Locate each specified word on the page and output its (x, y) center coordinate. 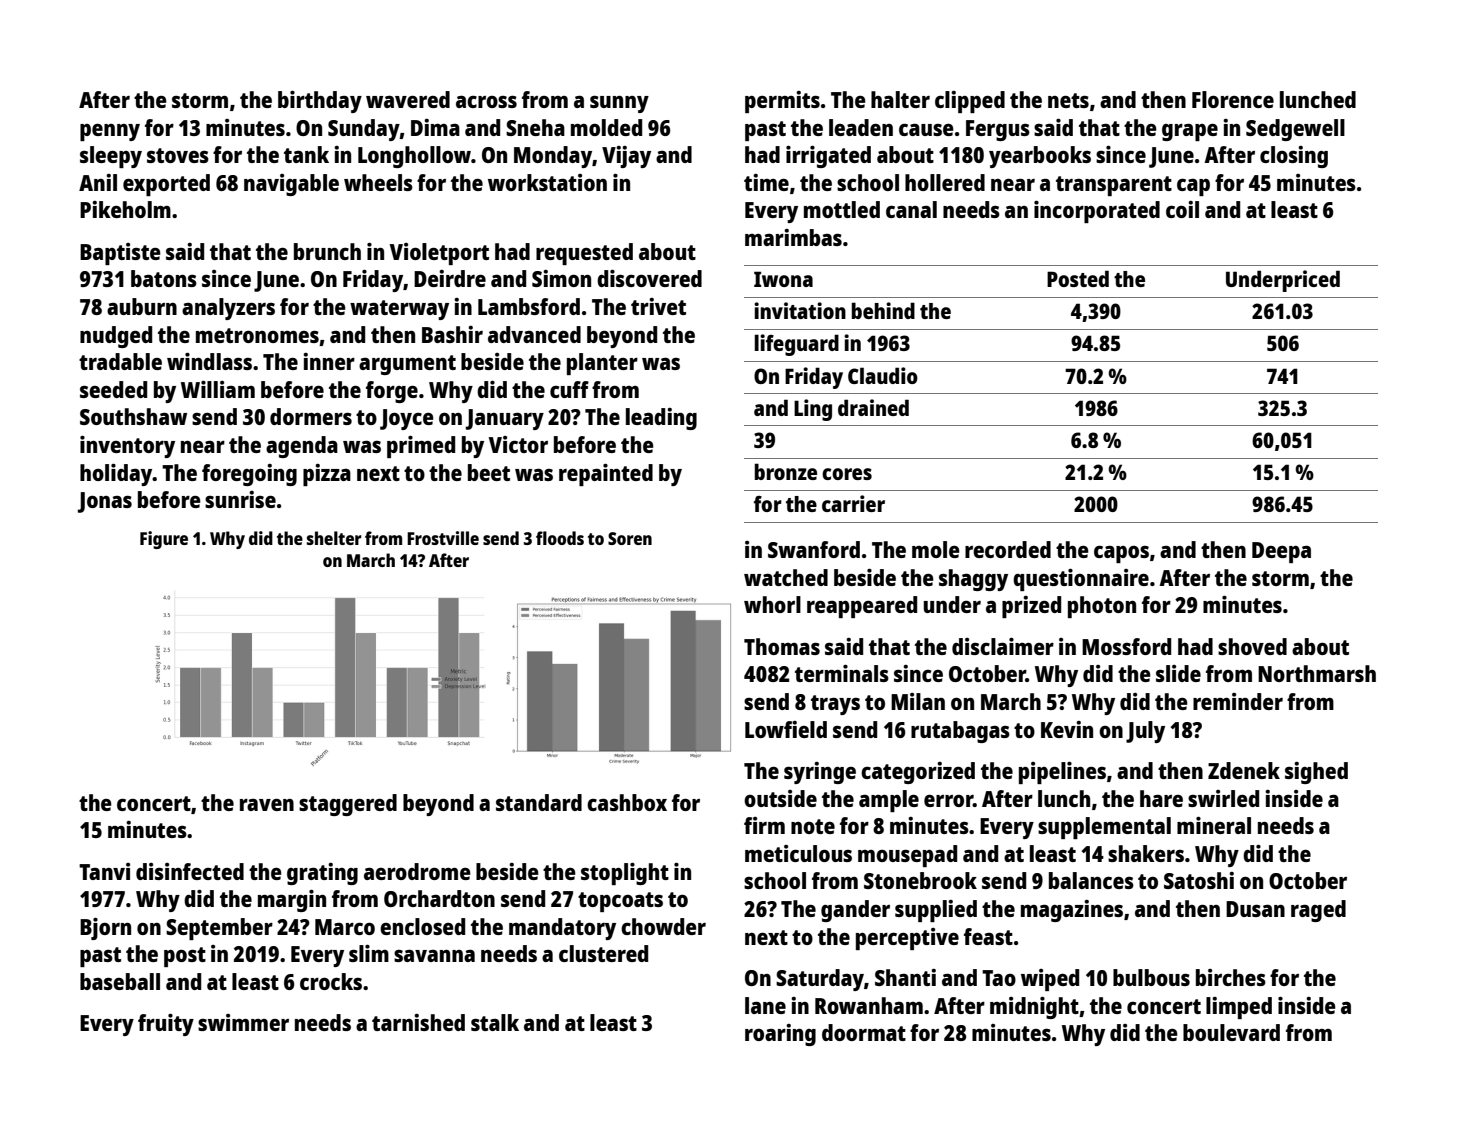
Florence (1233, 99)
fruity (166, 1025)
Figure (164, 540)
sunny (619, 104)
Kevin (1067, 729)
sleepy (111, 157)
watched (786, 577)
